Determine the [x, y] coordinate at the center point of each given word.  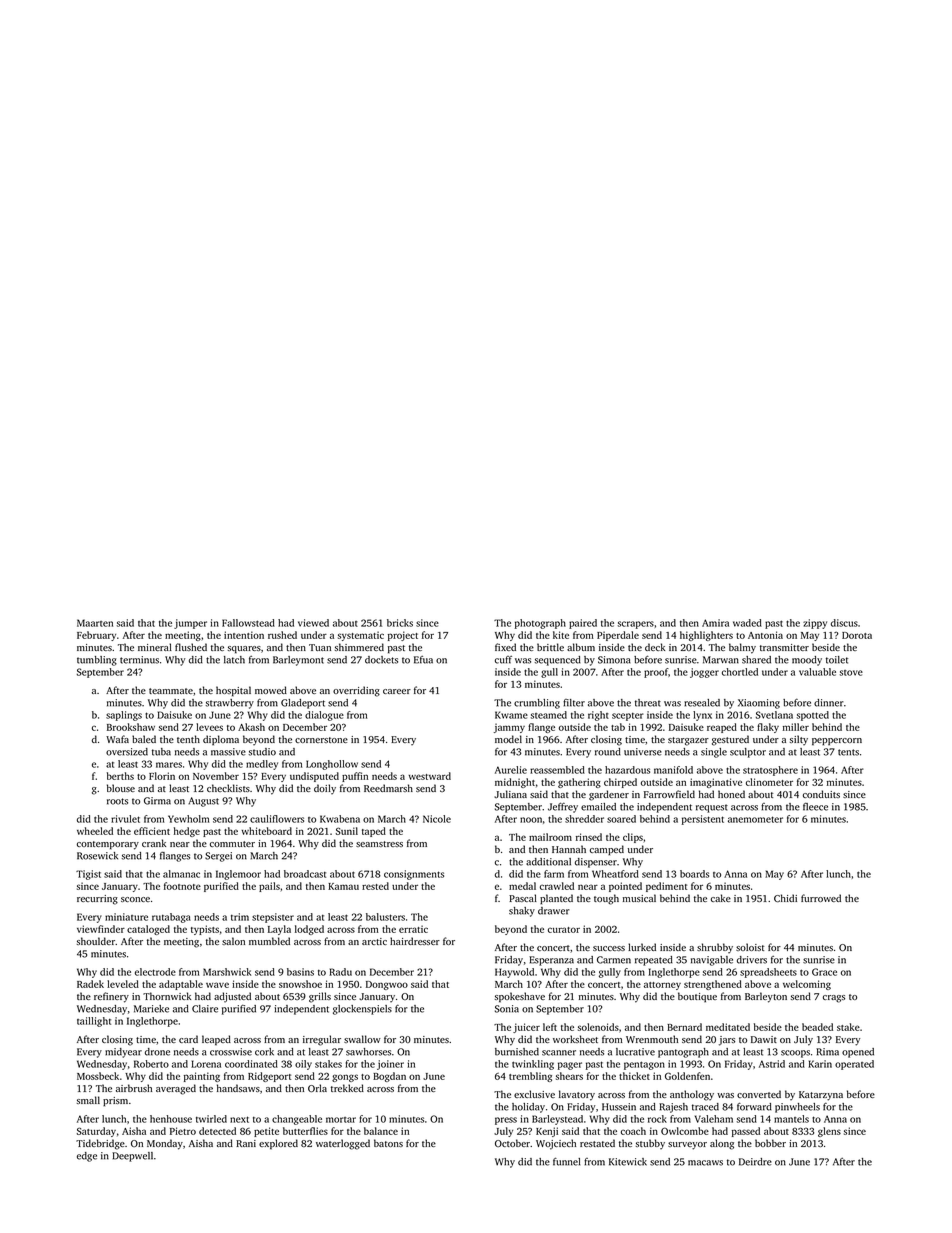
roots [117, 801]
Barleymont [298, 661]
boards [694, 874]
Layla [279, 930]
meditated [728, 1027]
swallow [362, 1039]
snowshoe [300, 984]
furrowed [821, 898]
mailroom [550, 837]
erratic [413, 929]
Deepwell [132, 1157]
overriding [356, 691]
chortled [740, 672]
